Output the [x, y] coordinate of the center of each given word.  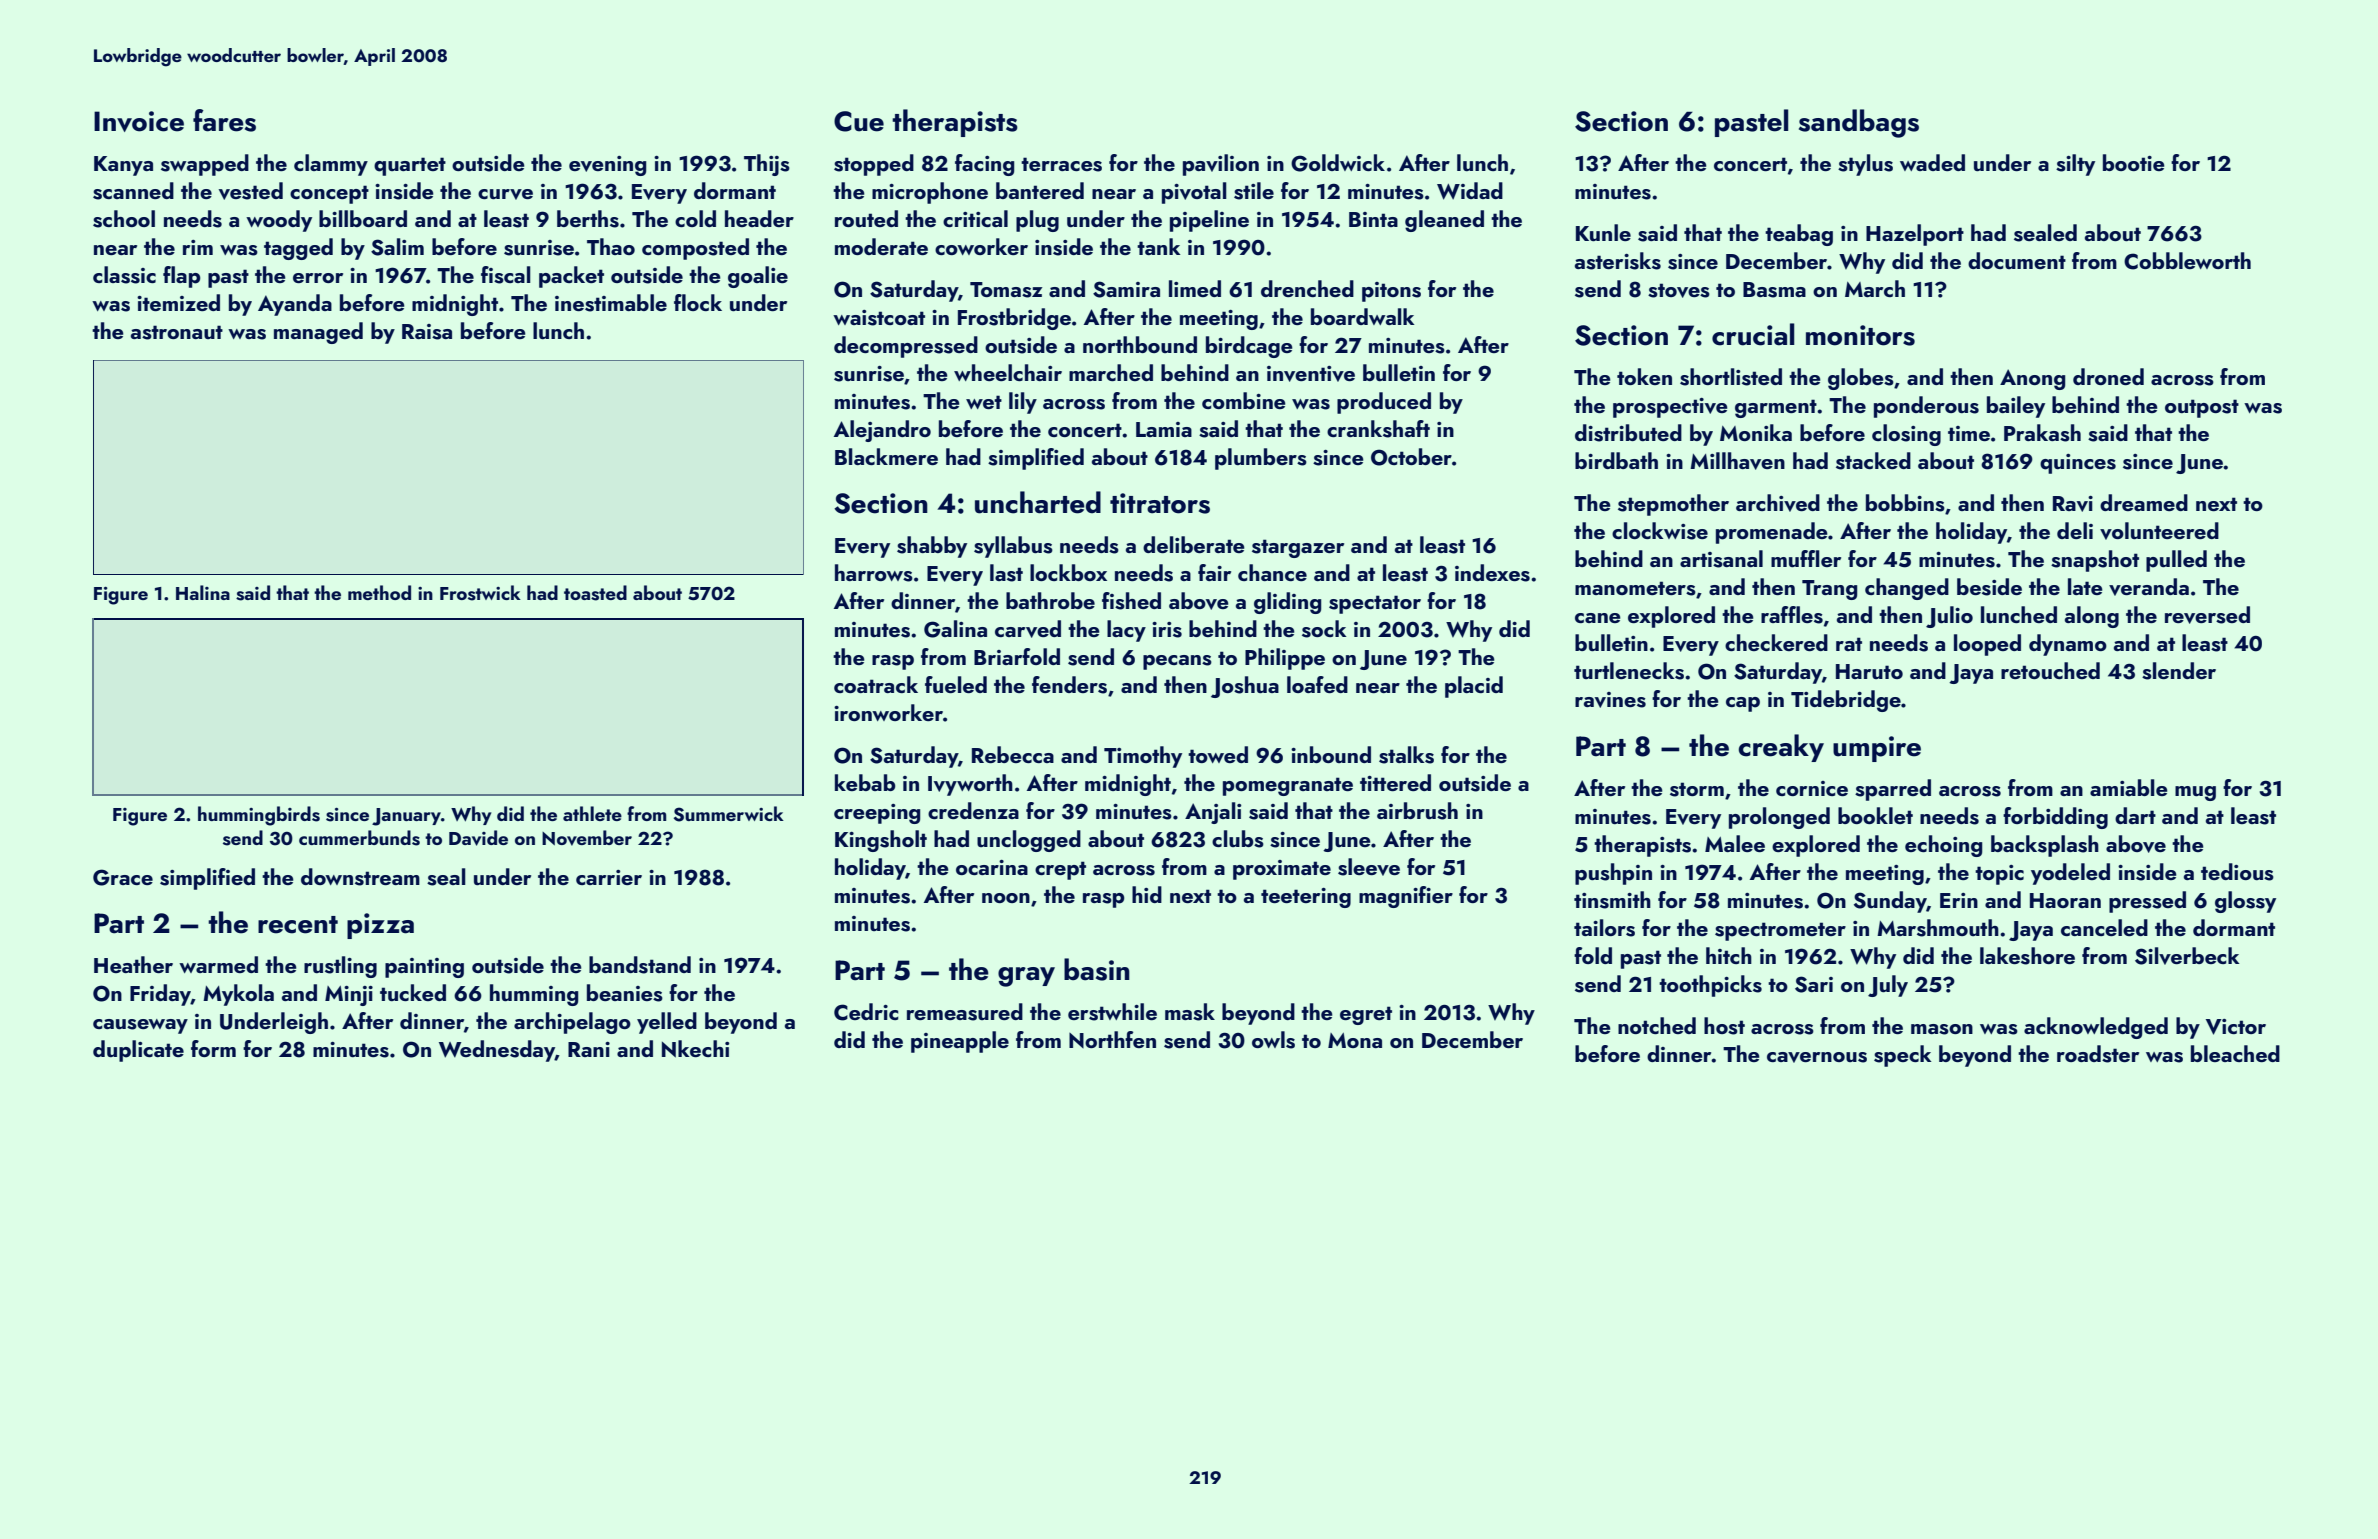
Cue [859, 121]
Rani [589, 1049]
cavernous [1817, 1057]
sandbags [1859, 123]
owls [1273, 1040]
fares [224, 120]
